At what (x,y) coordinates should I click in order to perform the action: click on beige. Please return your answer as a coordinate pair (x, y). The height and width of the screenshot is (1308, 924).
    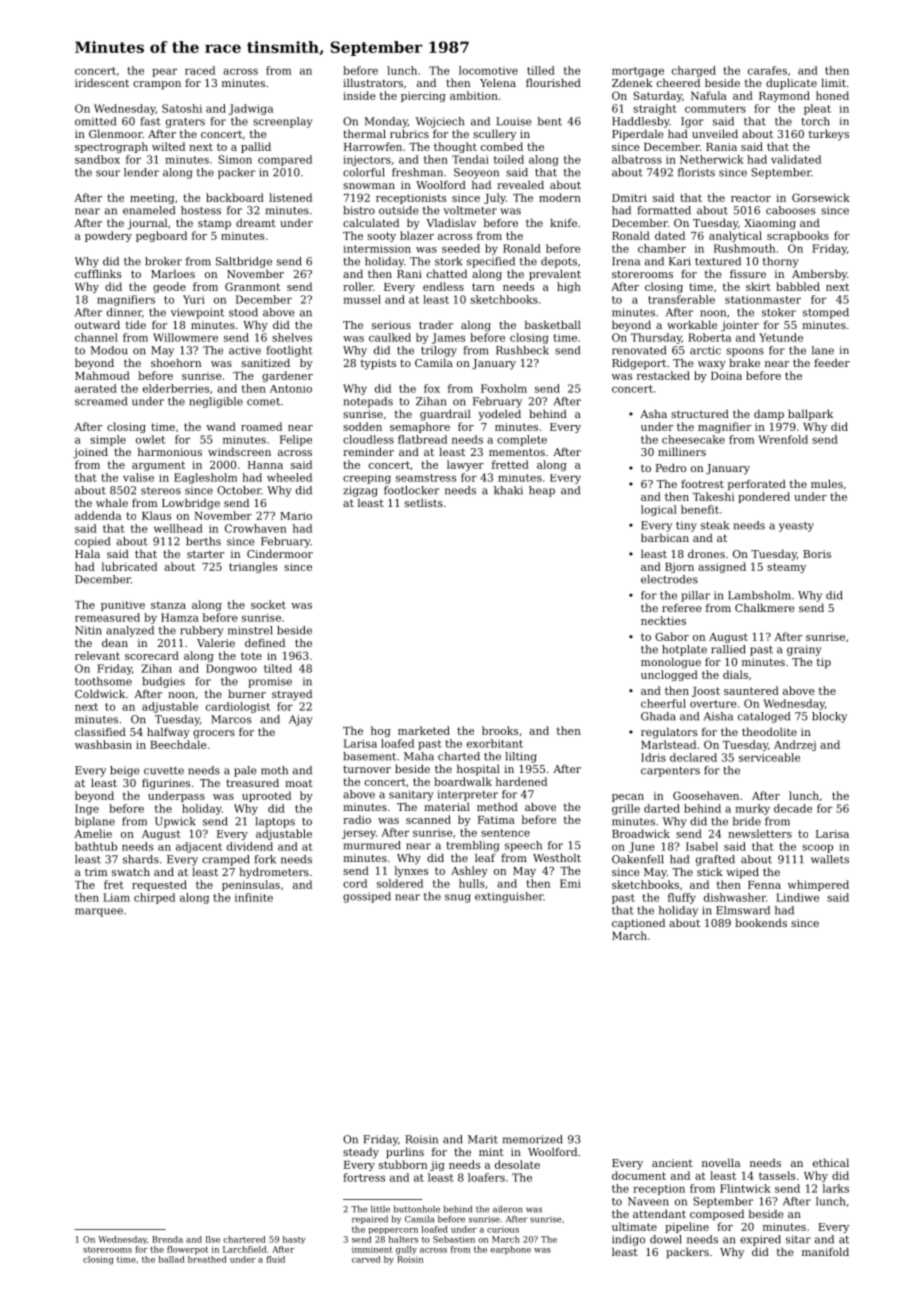
    Looking at the image, I should click on (124, 771).
